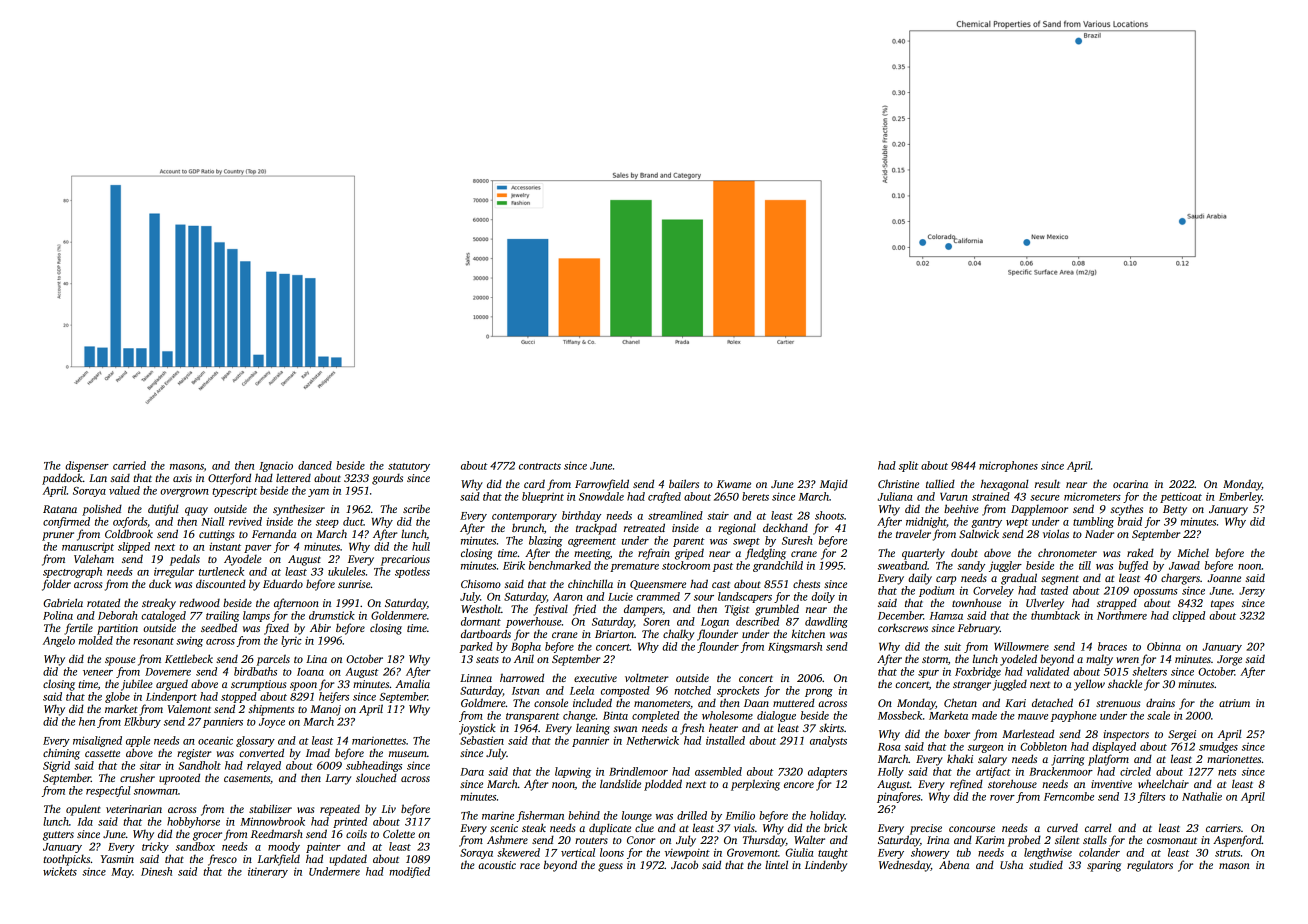 This page has width=1308, height=924. Describe the element at coordinates (734, 484) in the page. I see `Kwame` at that location.
